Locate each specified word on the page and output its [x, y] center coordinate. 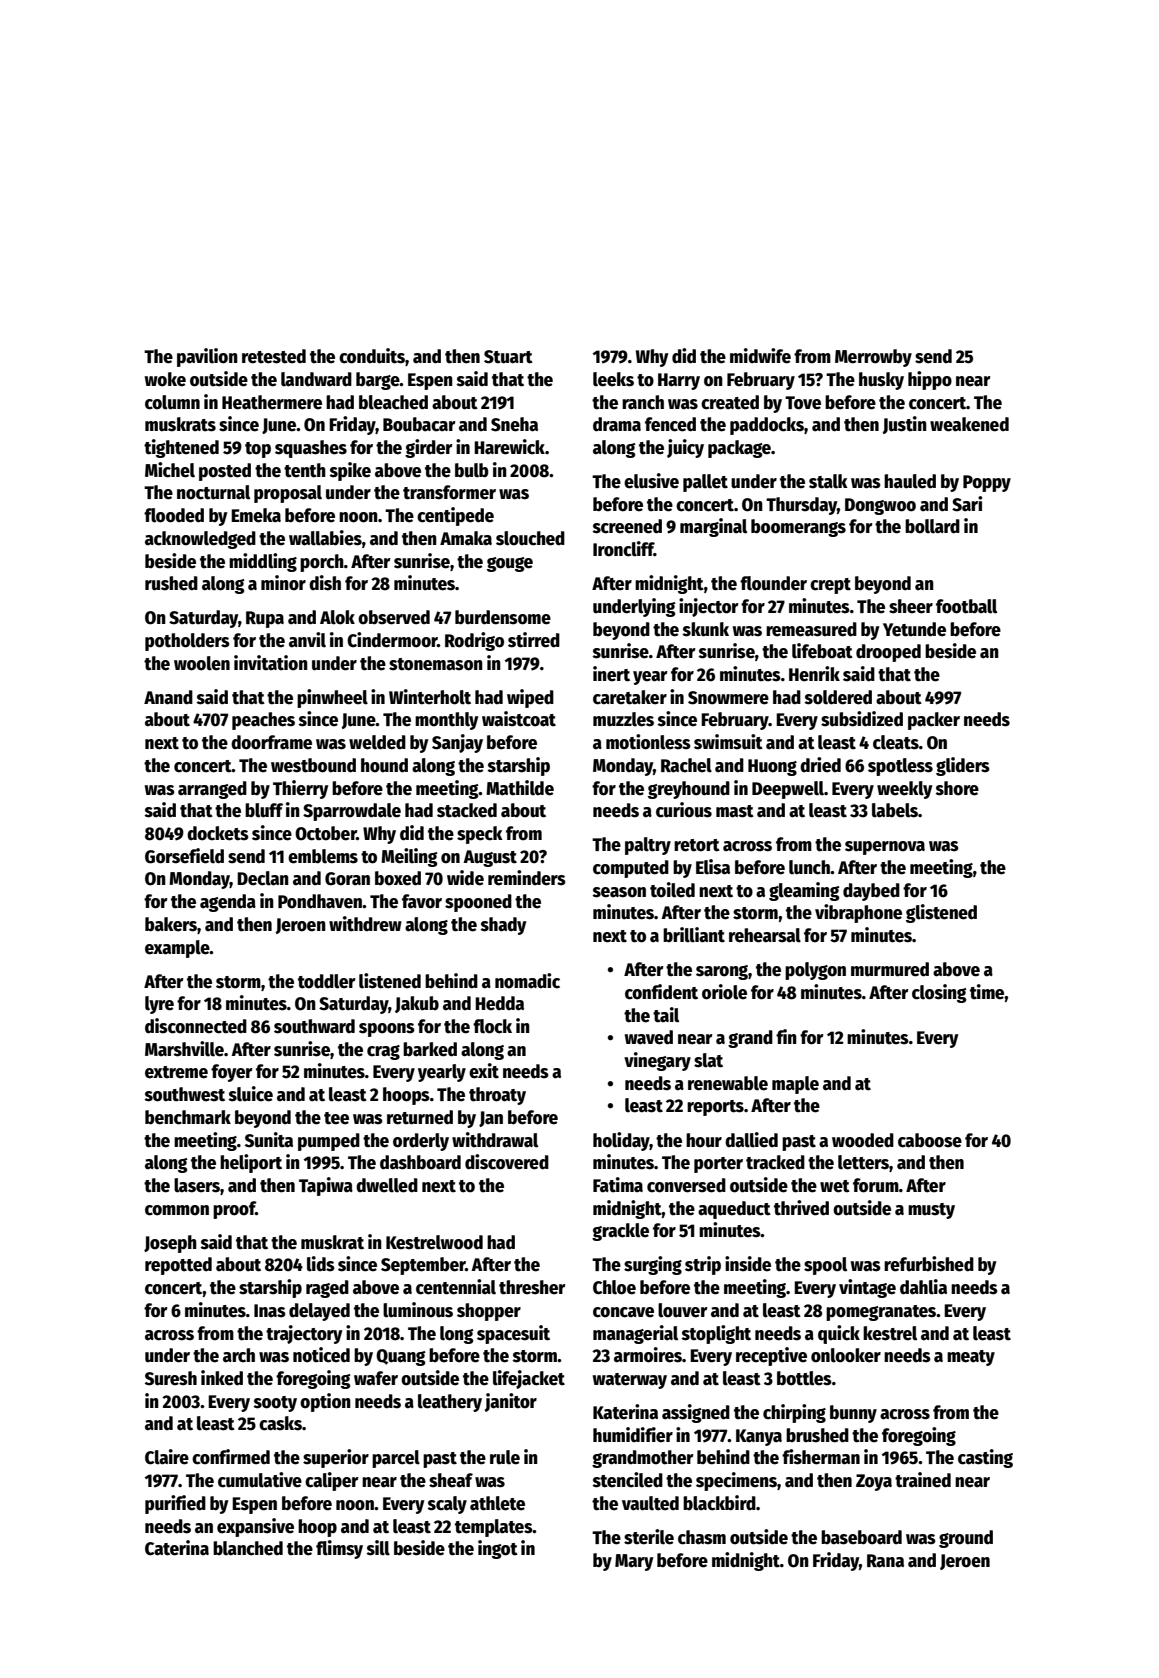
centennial [456, 1287]
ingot [498, 1549]
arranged [212, 790]
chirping [794, 1413]
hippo [930, 380]
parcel [396, 1459]
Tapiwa [326, 1186]
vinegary [657, 1061]
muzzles [623, 719]
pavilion [207, 357]
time [987, 992]
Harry [679, 381]
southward [314, 1026]
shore [957, 788]
